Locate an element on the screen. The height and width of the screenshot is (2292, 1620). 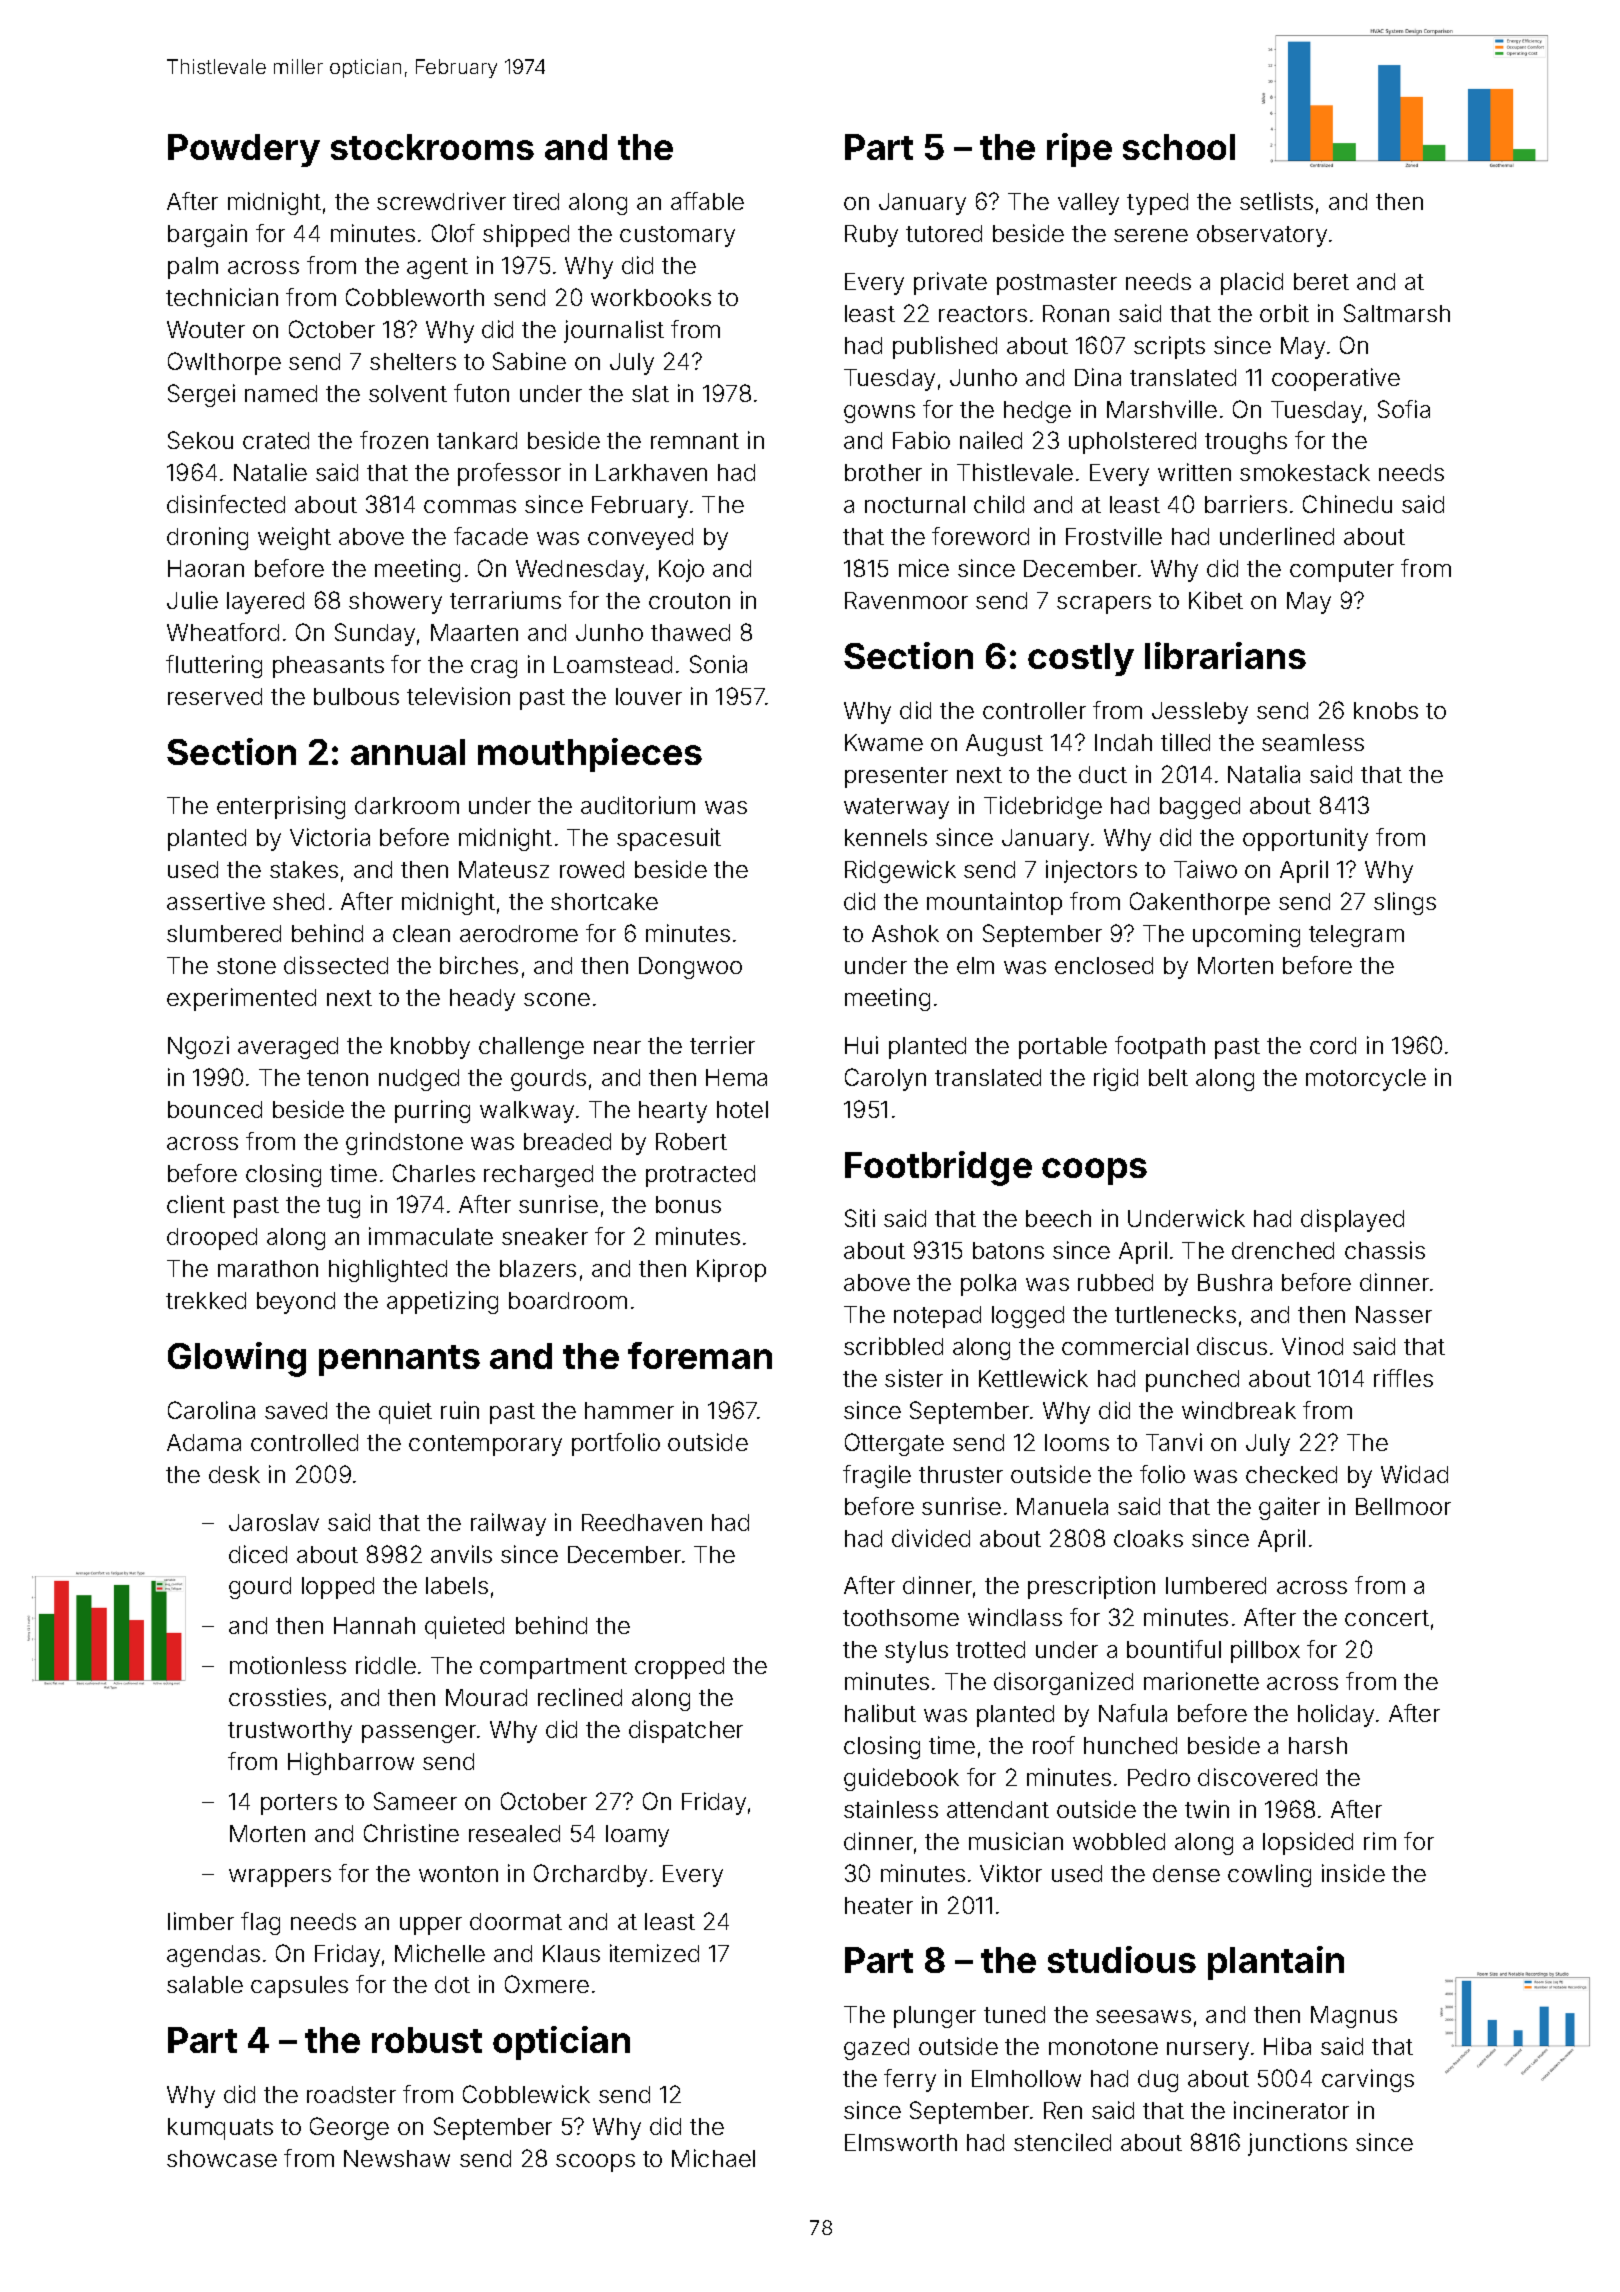
Newshaw is located at coordinates (397, 2158).
